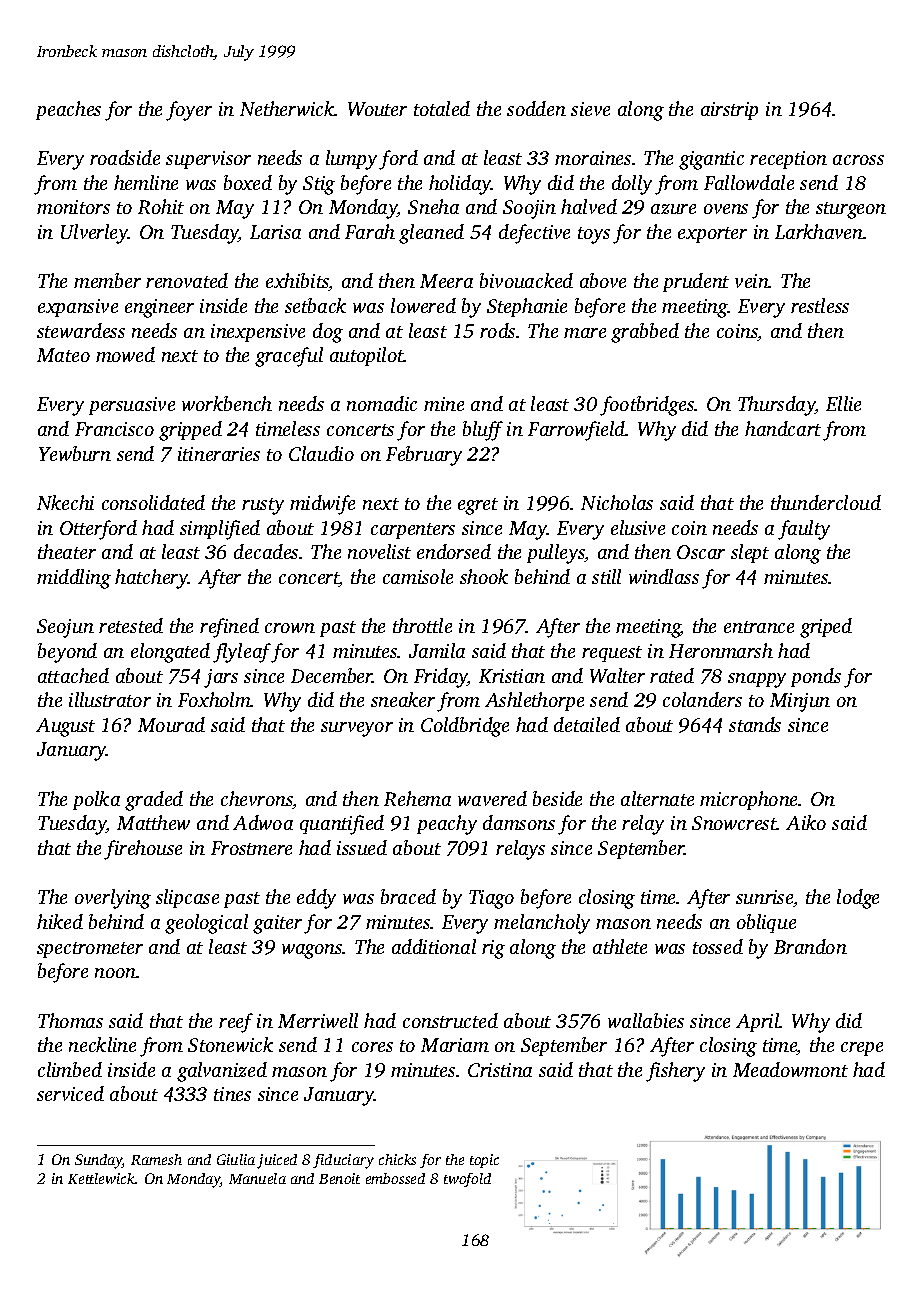 The width and height of the screenshot is (924, 1308). What do you see at coordinates (60, 921) in the screenshot?
I see `hiked` at bounding box center [60, 921].
